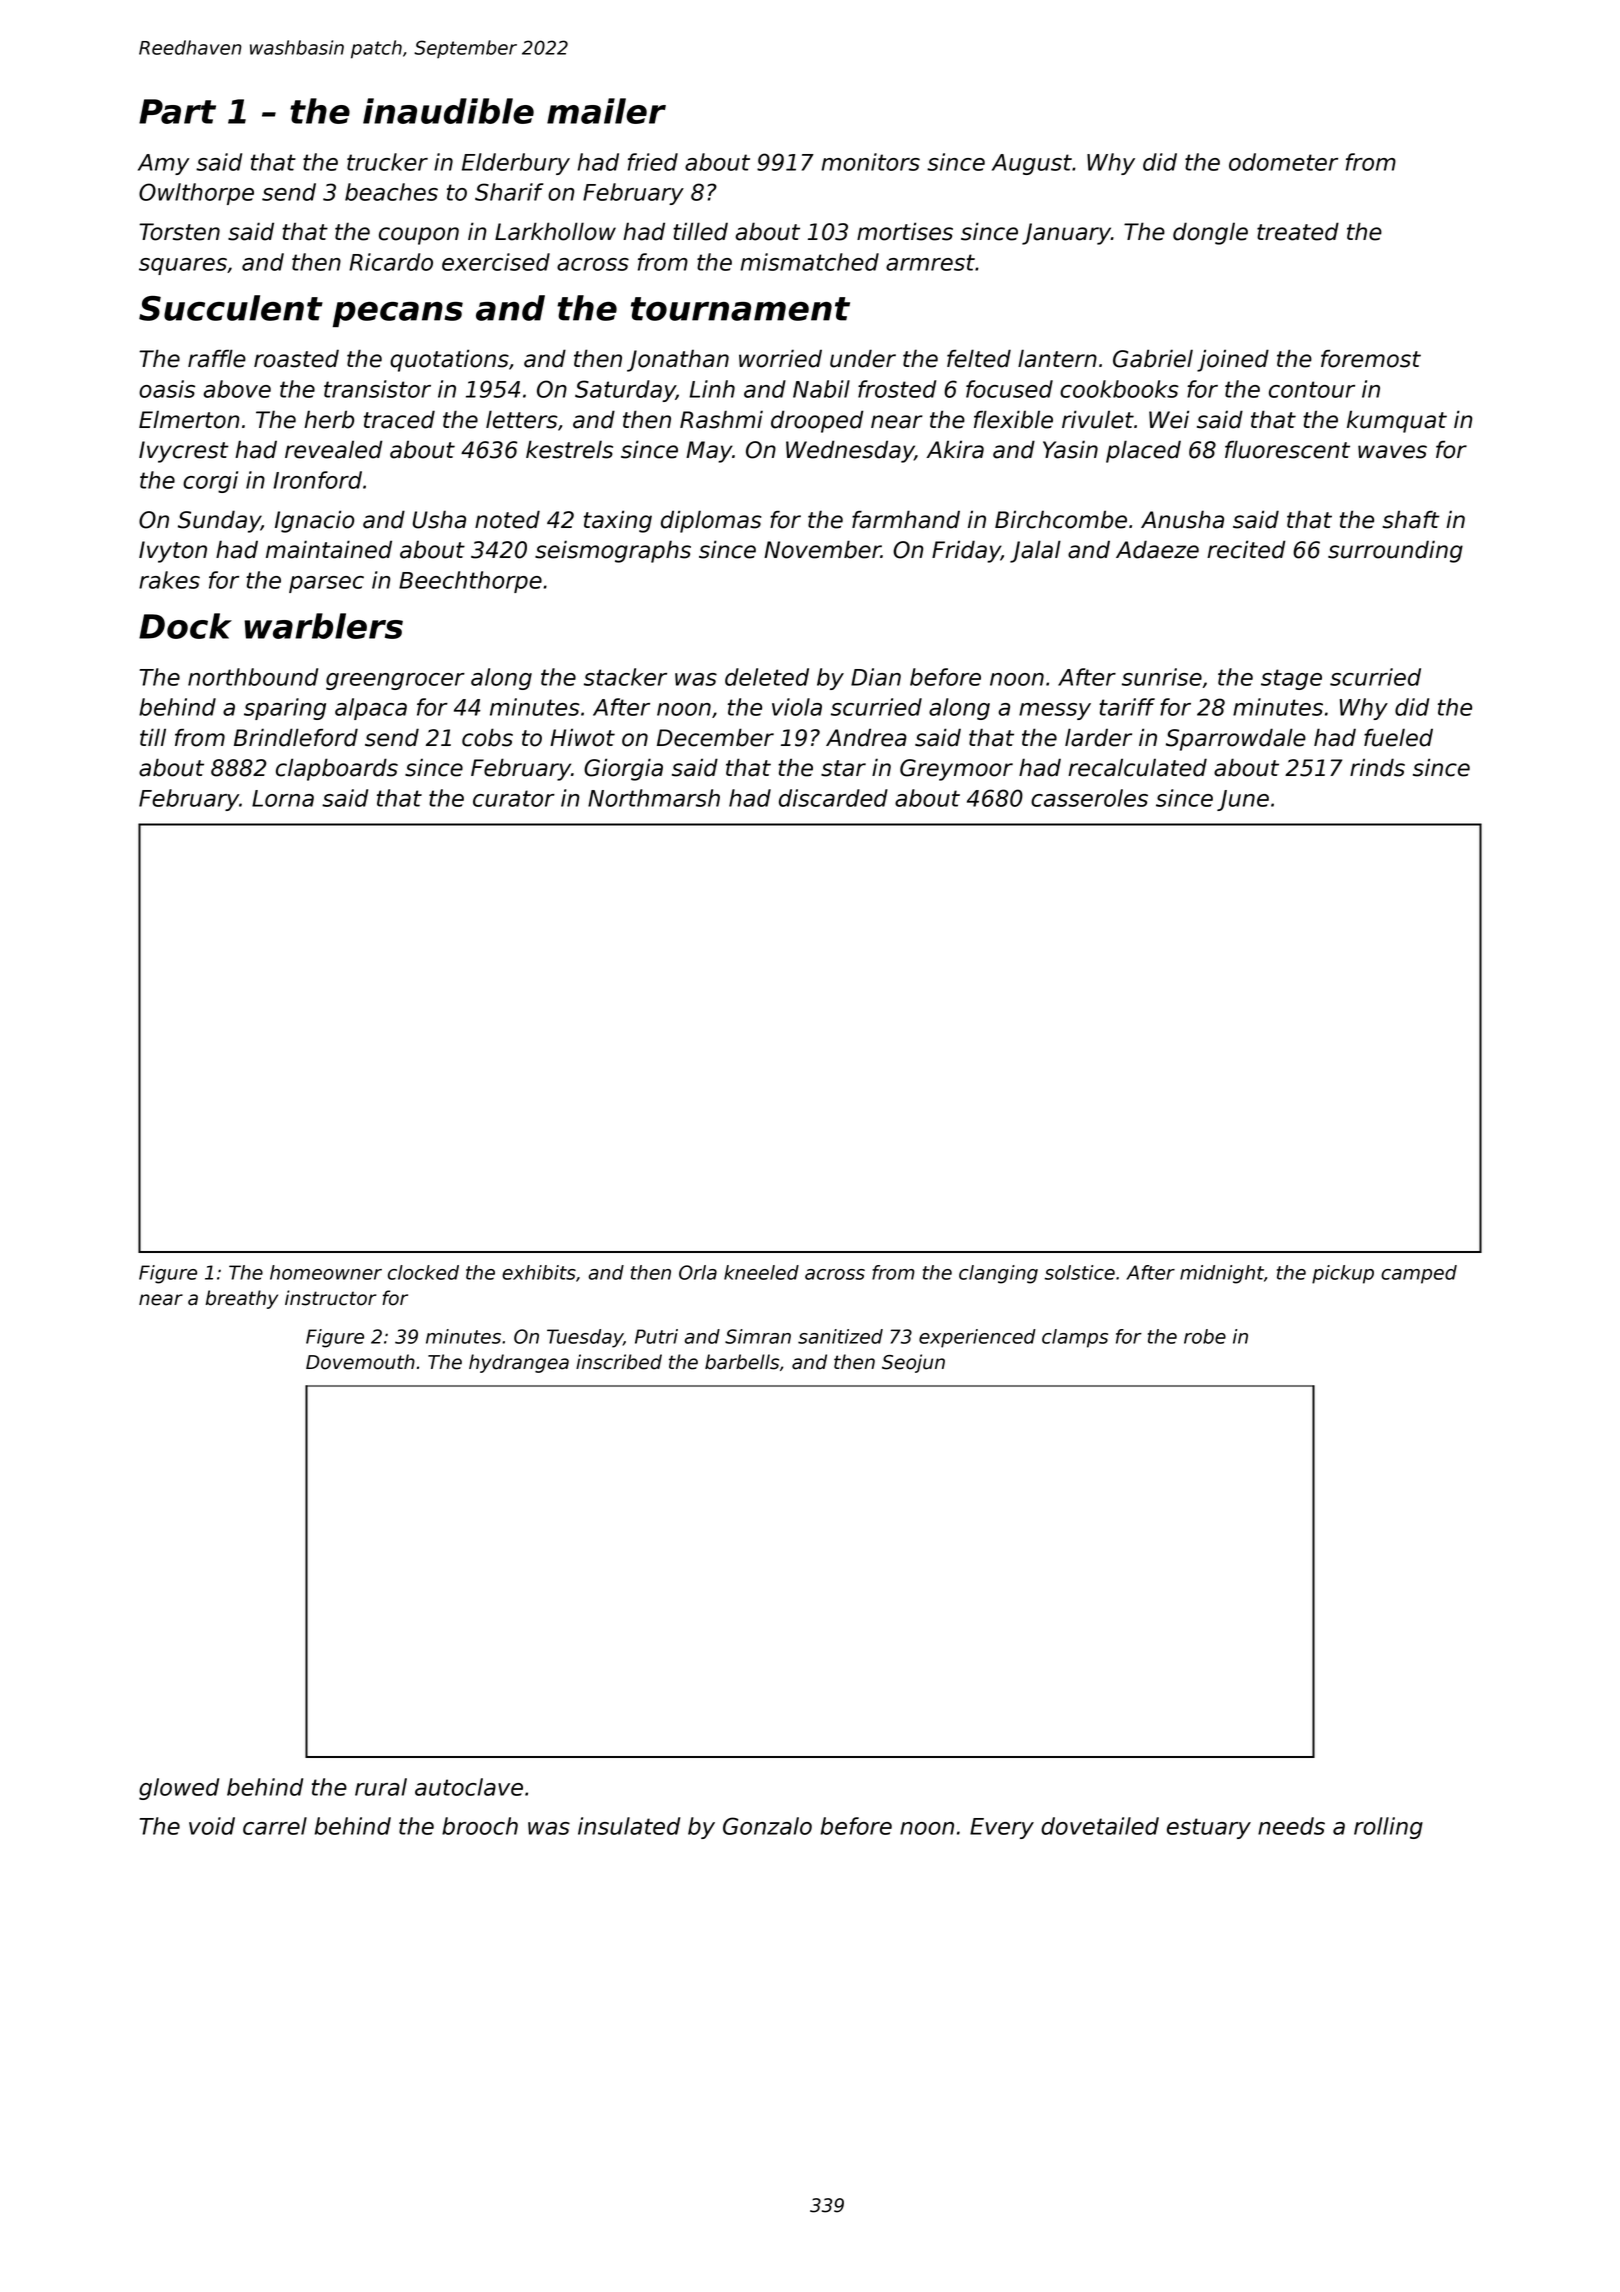  I want to click on Orla, so click(698, 1272).
